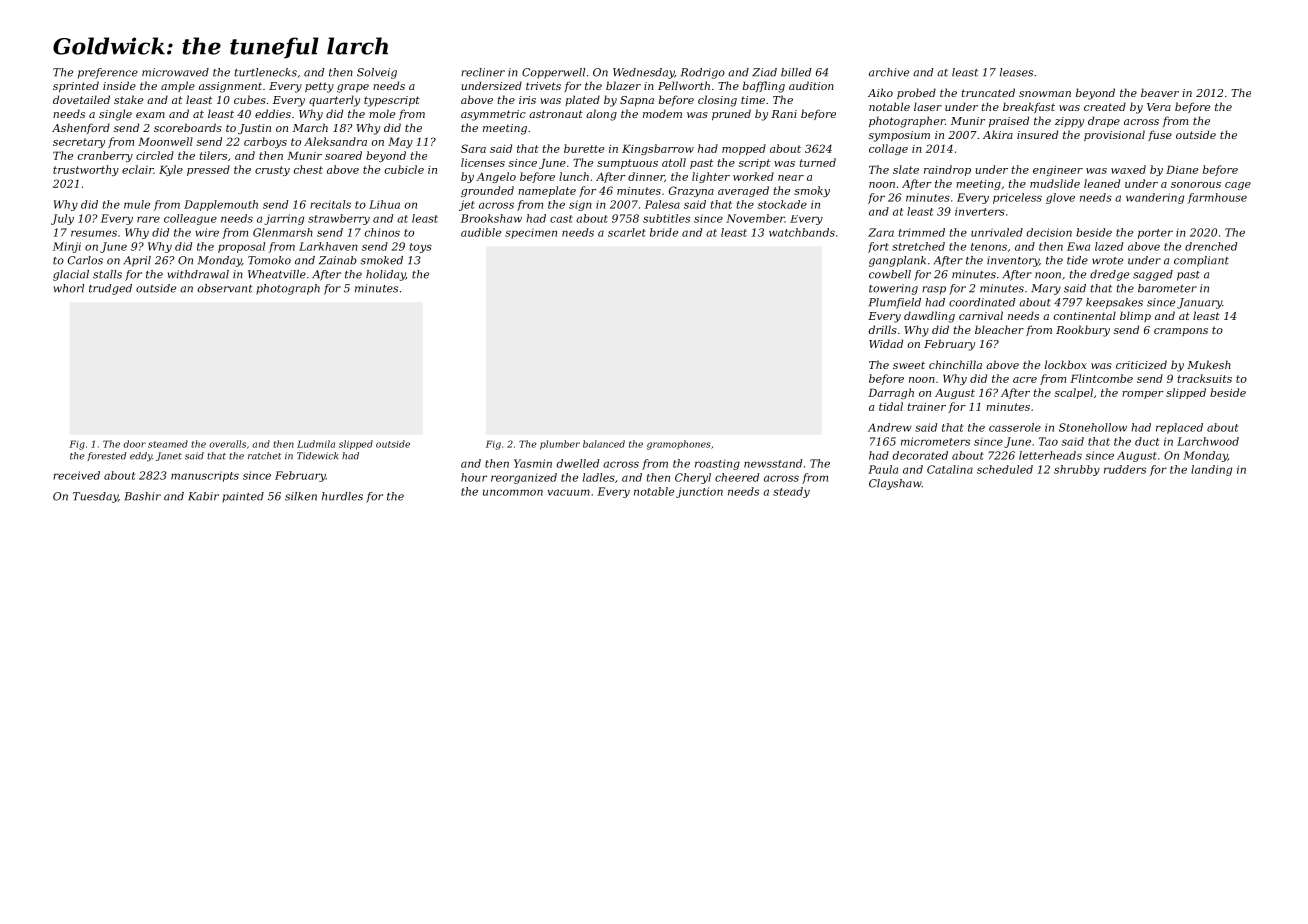 Image resolution: width=1308 pixels, height=924 pixels. What do you see at coordinates (134, 444) in the page?
I see `door` at bounding box center [134, 444].
